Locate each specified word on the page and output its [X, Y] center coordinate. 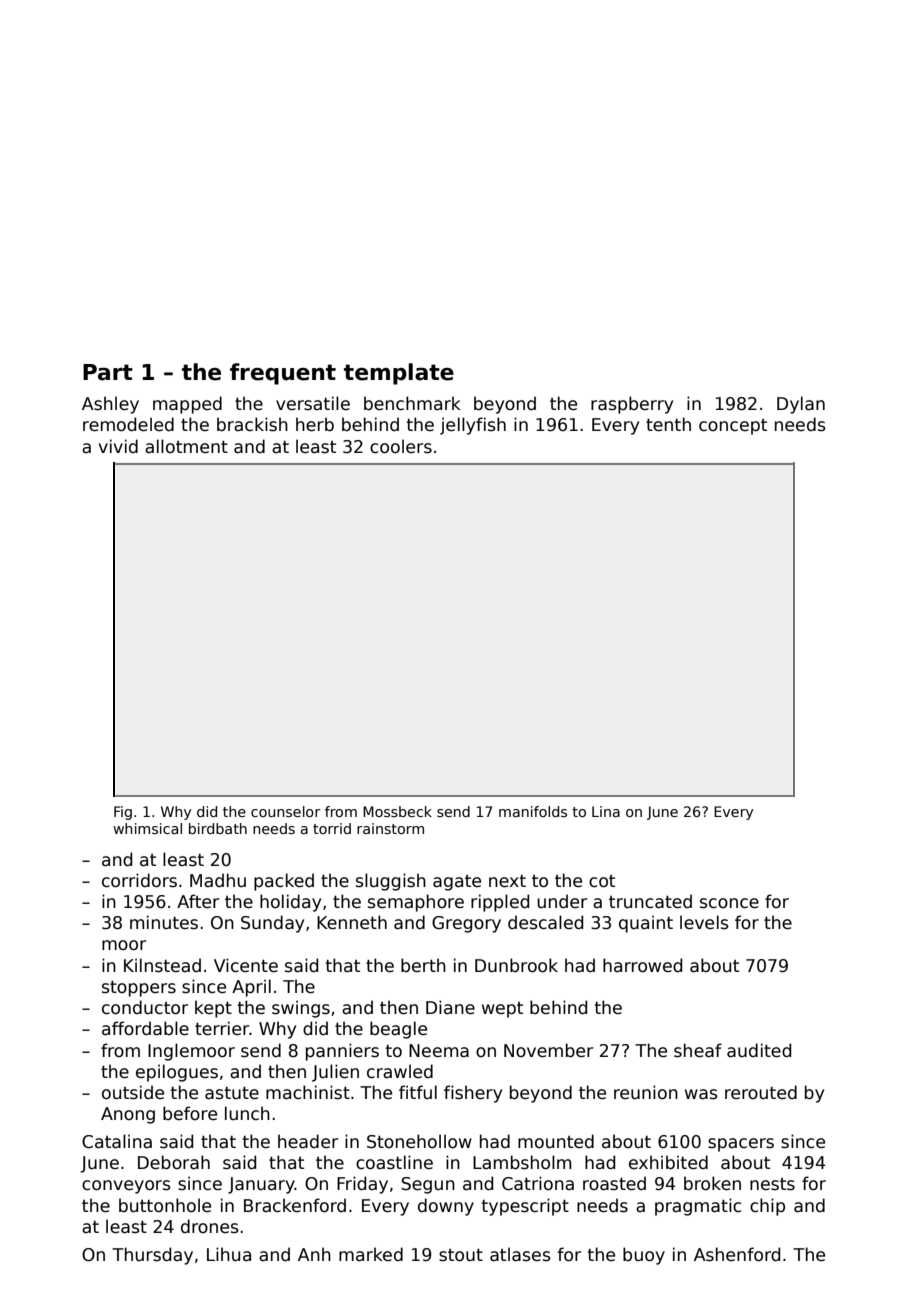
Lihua [229, 1254]
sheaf [698, 1050]
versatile [313, 403]
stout [461, 1255]
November [548, 1050]
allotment [186, 446]
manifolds [533, 811]
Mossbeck [397, 811]
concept [733, 427]
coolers [401, 446]
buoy [644, 1256]
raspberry [632, 405]
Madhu [218, 880]
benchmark [412, 403]
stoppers [139, 989]
